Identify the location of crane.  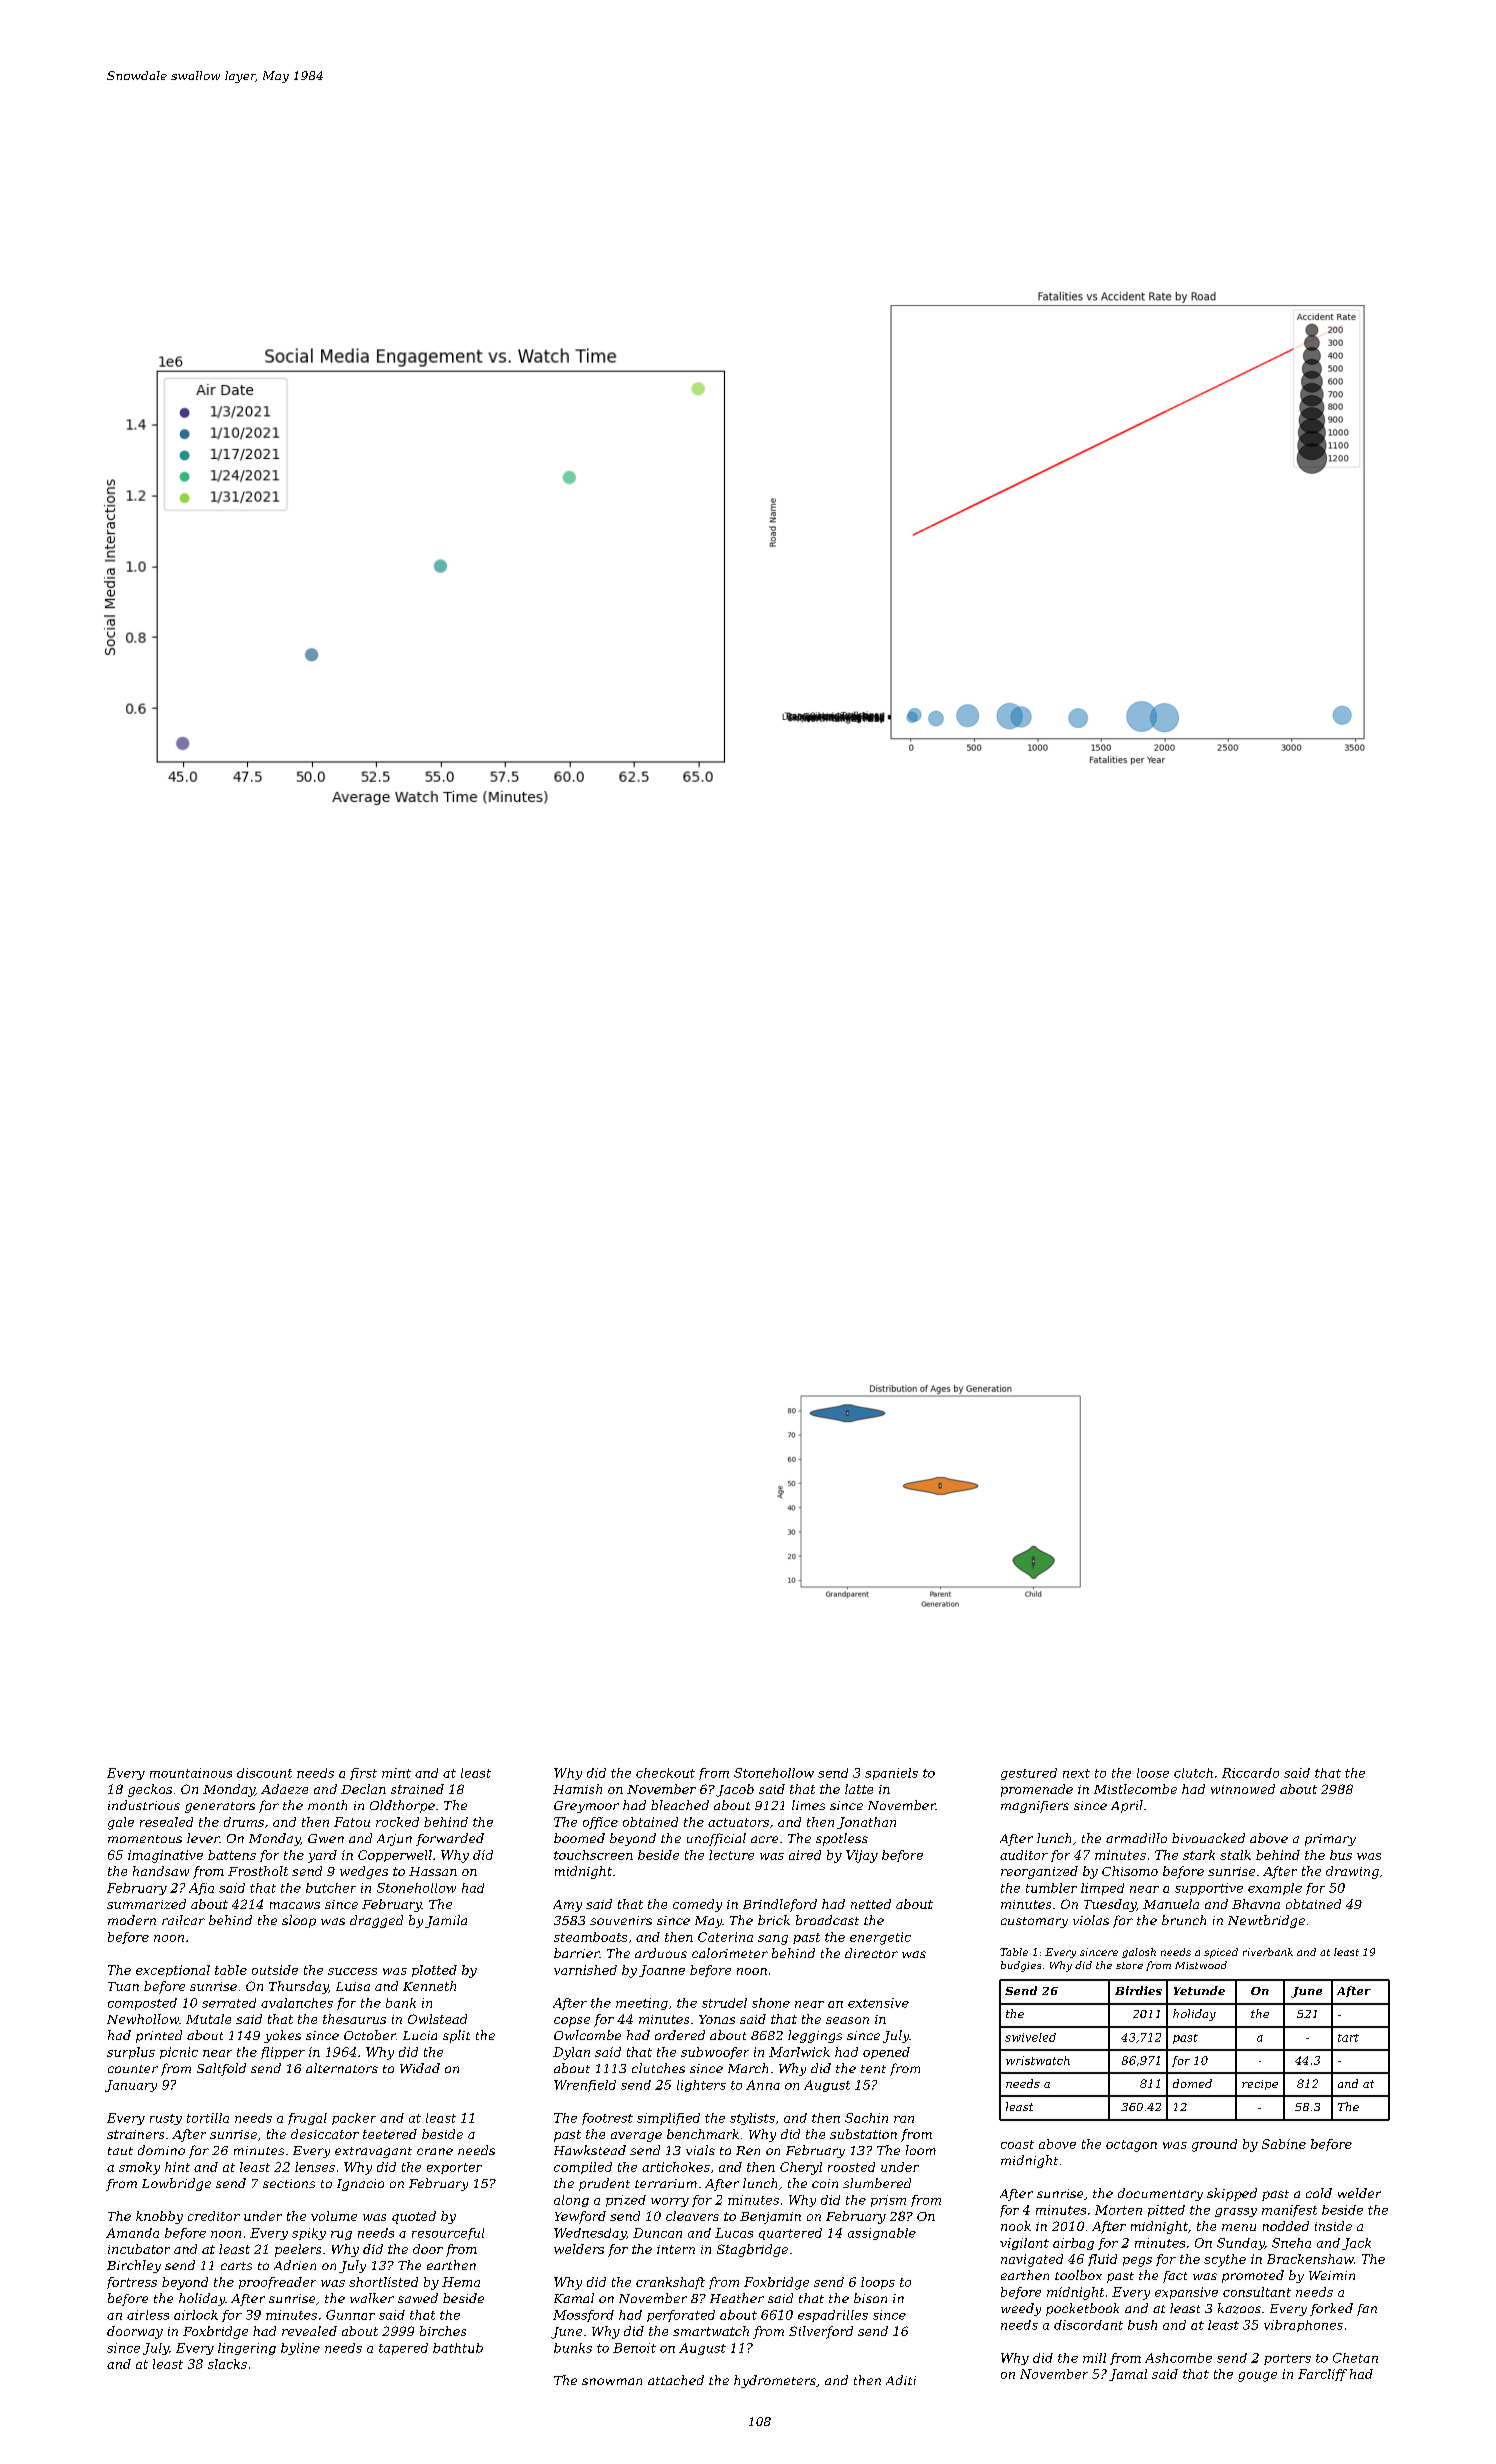
(435, 2151).
